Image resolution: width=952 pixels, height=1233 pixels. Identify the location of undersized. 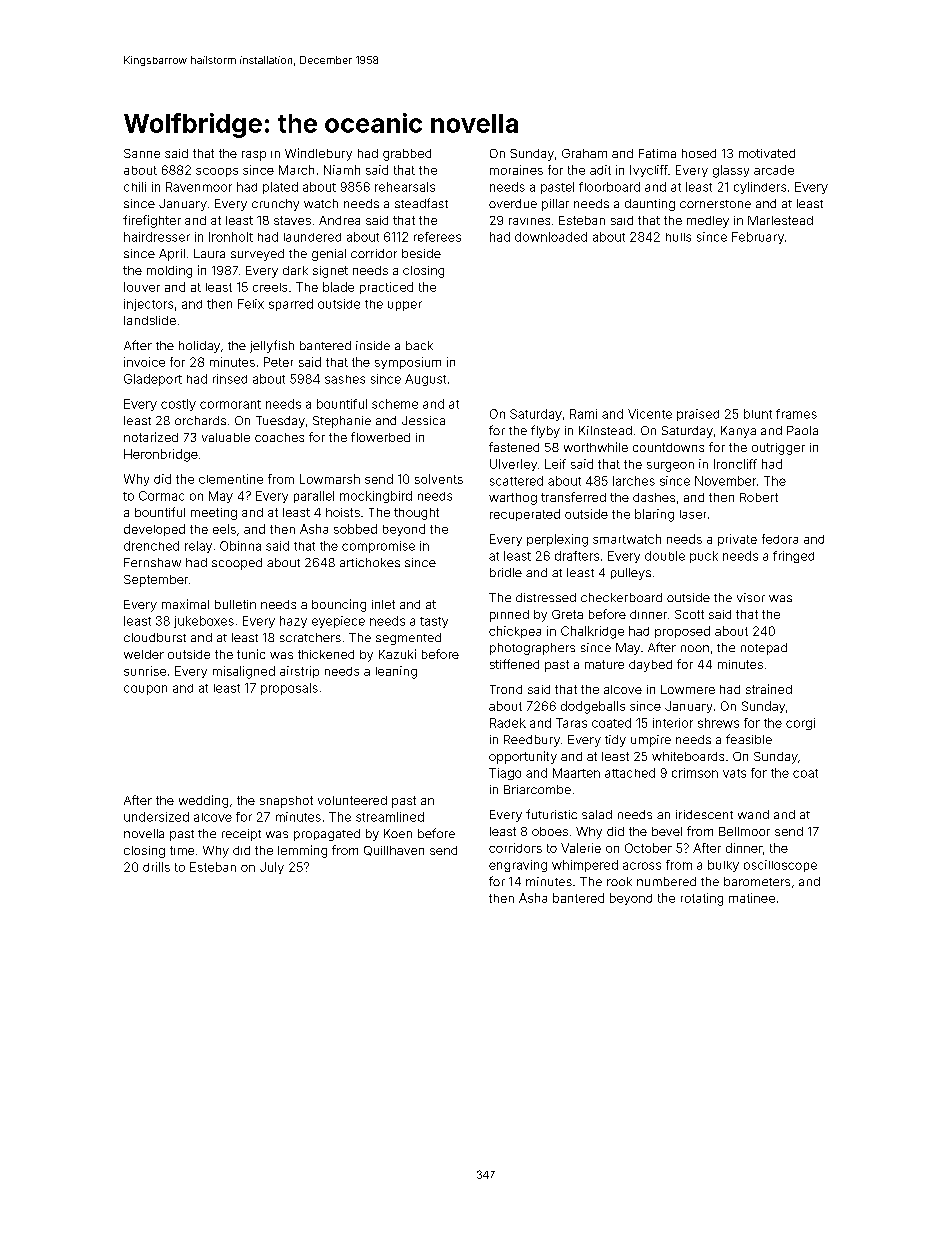
(156, 817).
